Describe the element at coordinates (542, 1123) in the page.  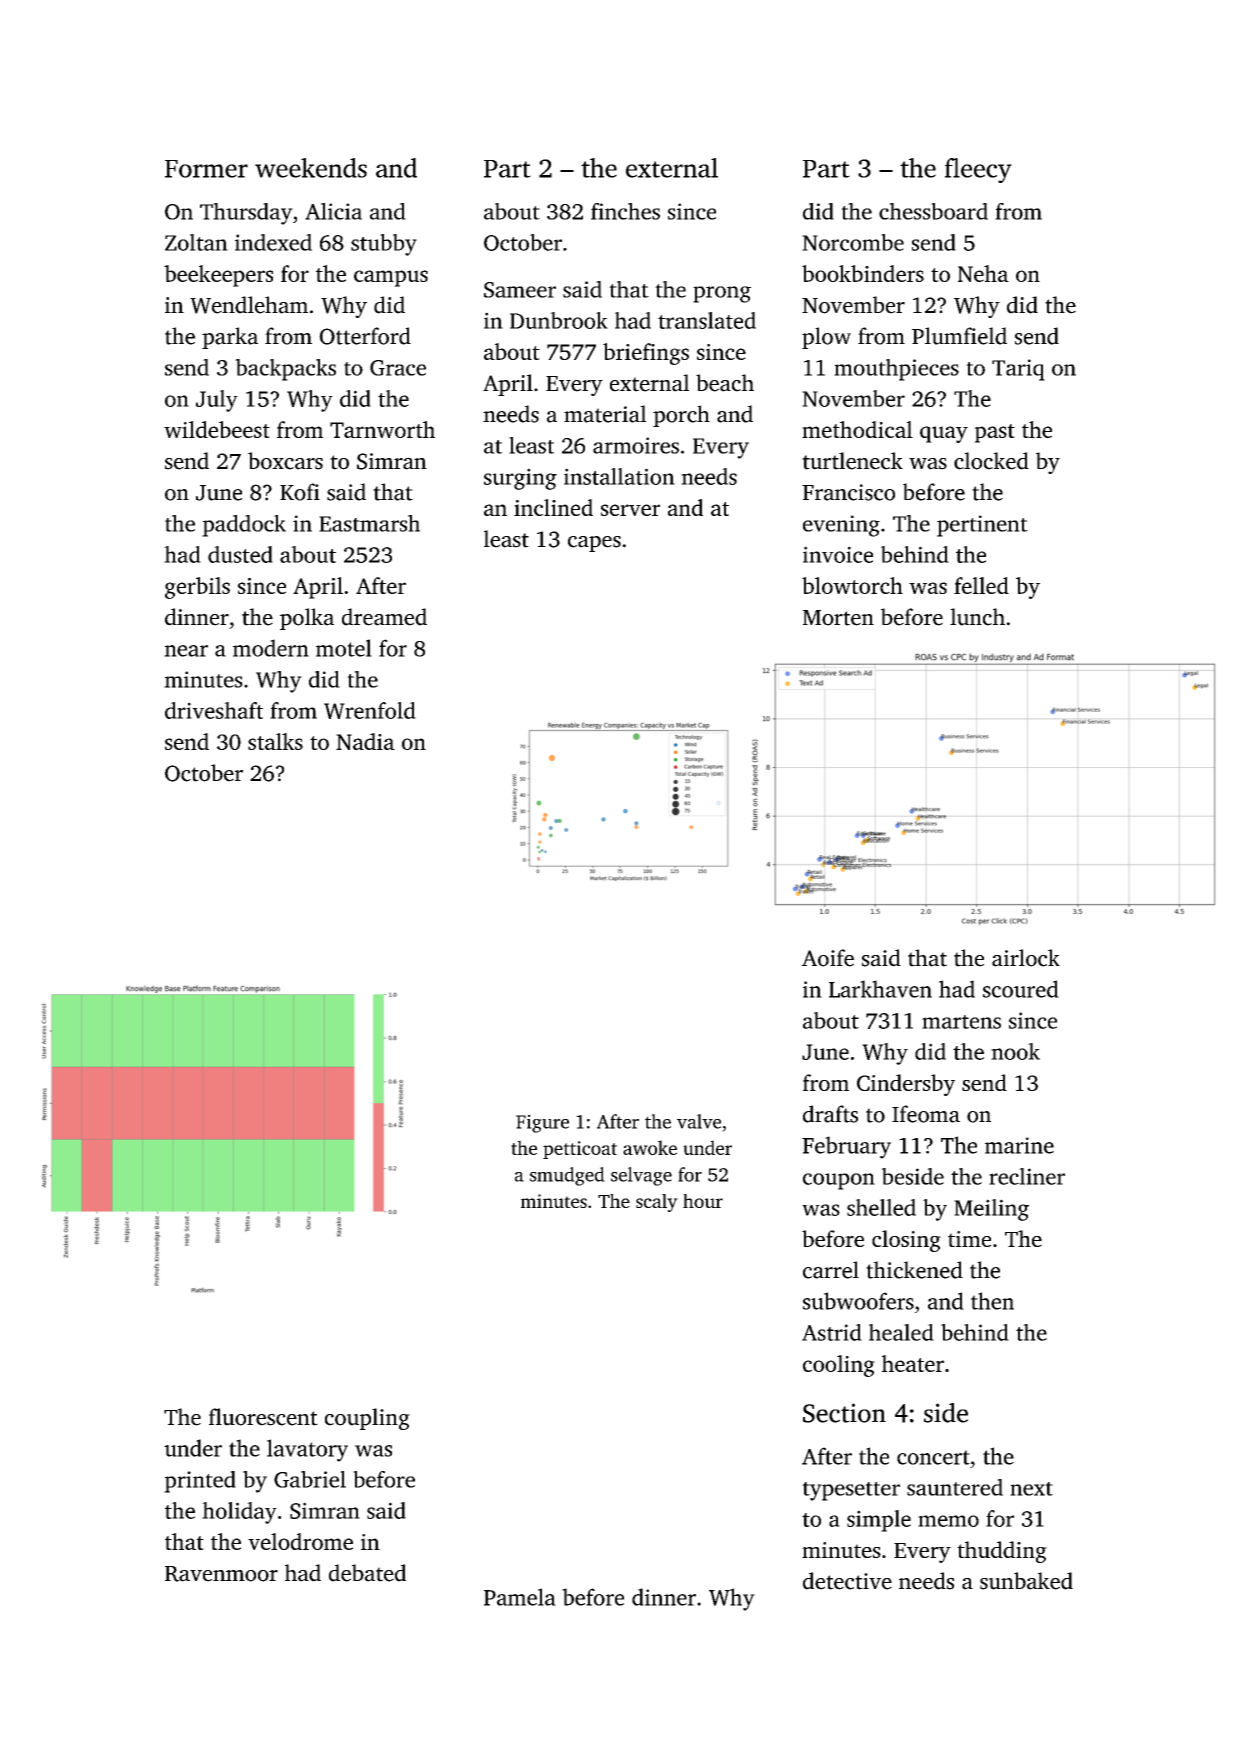
I see `Figure` at that location.
